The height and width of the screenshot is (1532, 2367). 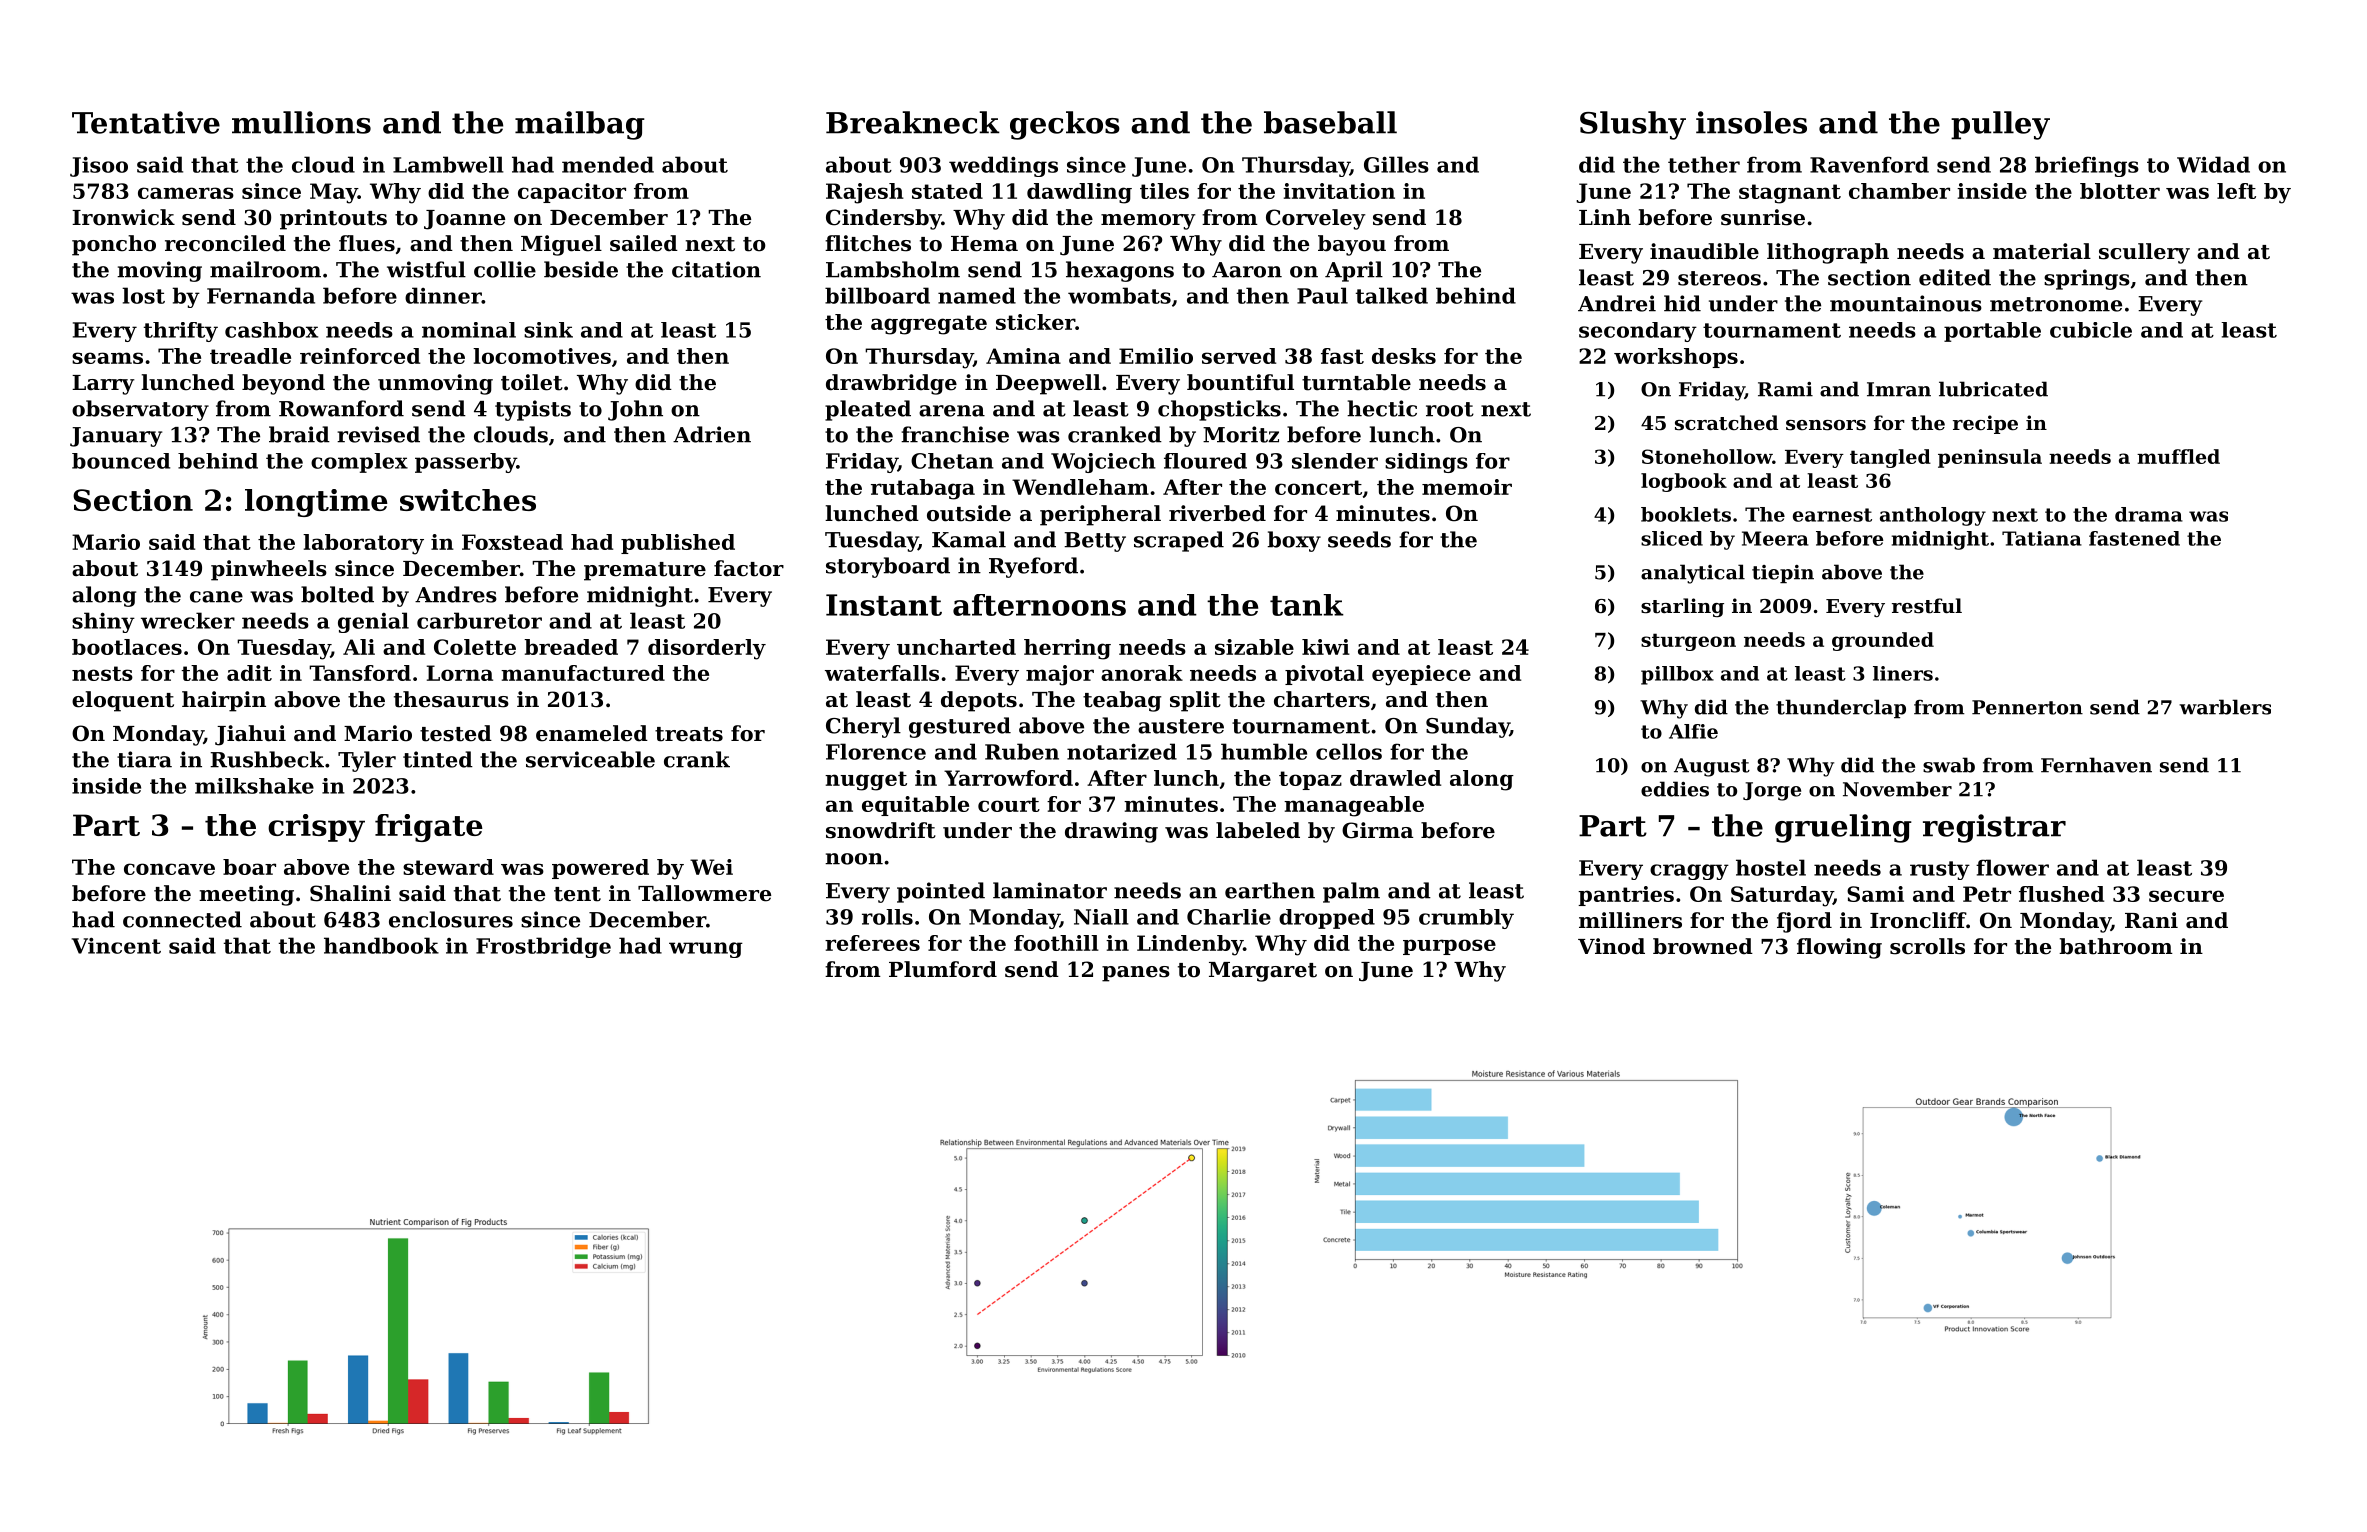 What do you see at coordinates (2225, 707) in the screenshot?
I see `warblers` at bounding box center [2225, 707].
